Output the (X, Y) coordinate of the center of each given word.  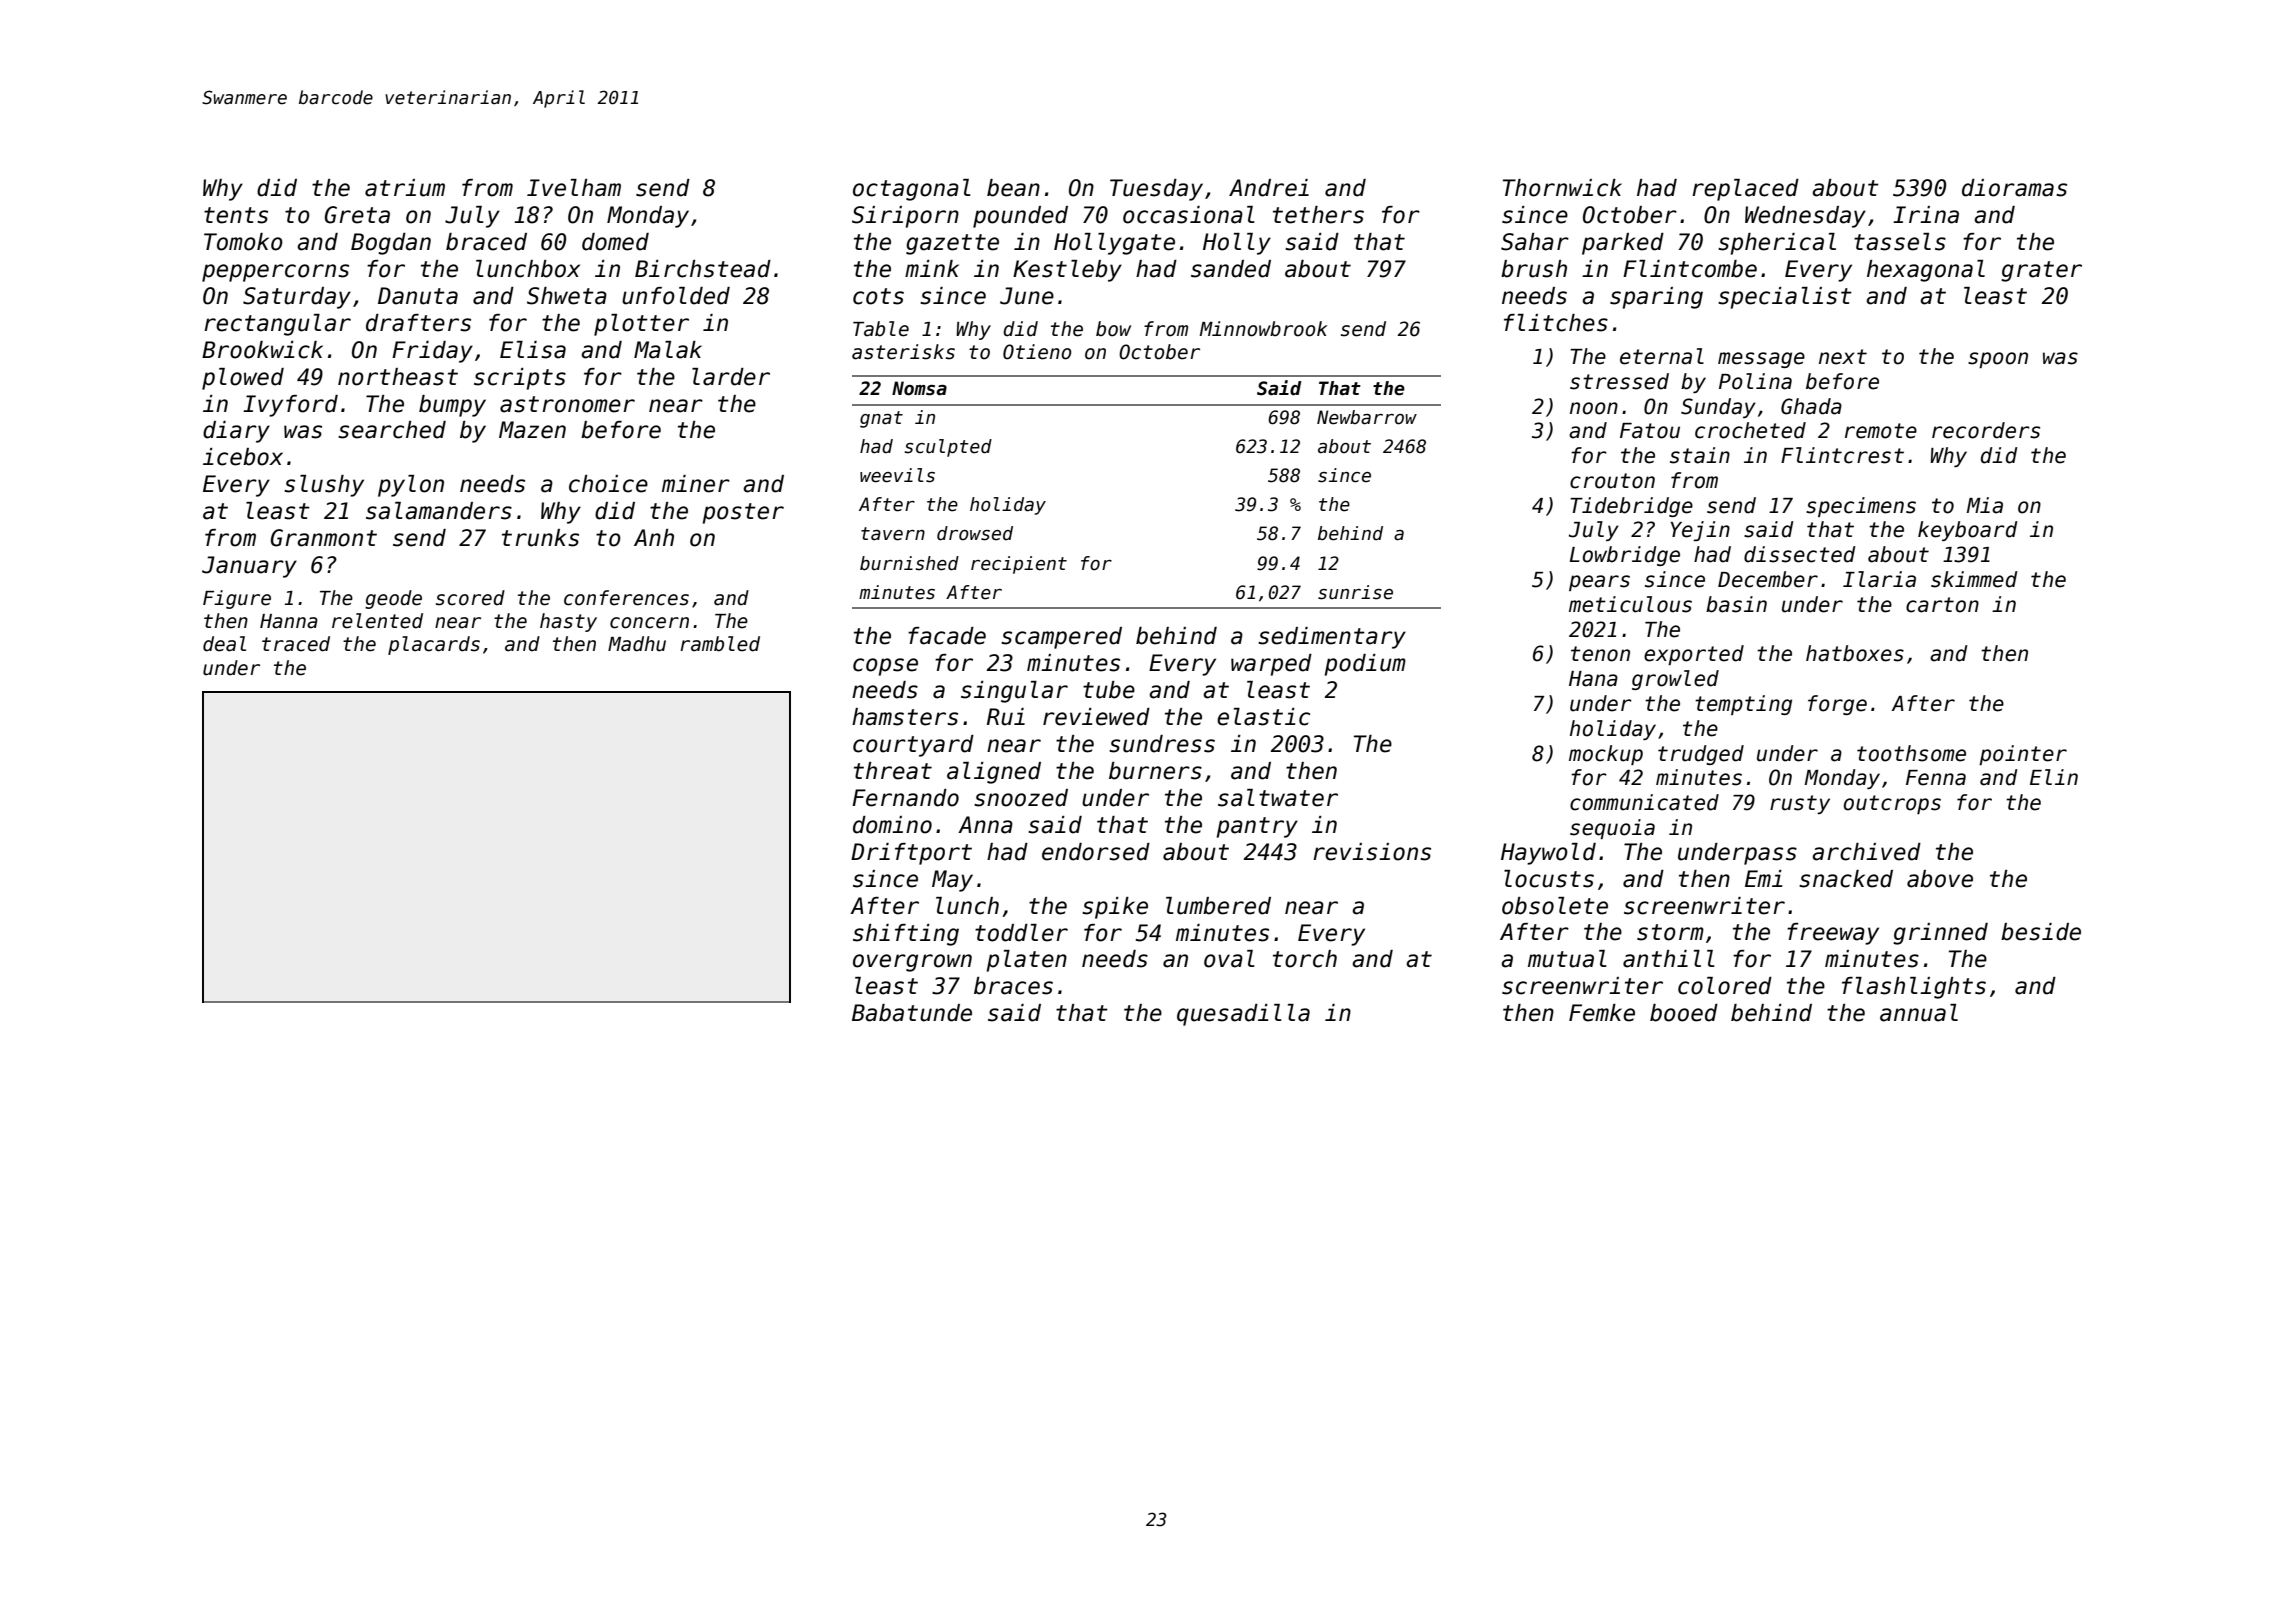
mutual (1567, 959)
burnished (909, 563)
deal (224, 644)
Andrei (1269, 188)
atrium (405, 188)
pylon (411, 486)
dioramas (2014, 188)
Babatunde (912, 1013)
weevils (897, 475)
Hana (1593, 679)
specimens (1861, 507)
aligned (994, 773)
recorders (1986, 430)
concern (649, 623)
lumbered (1218, 906)
